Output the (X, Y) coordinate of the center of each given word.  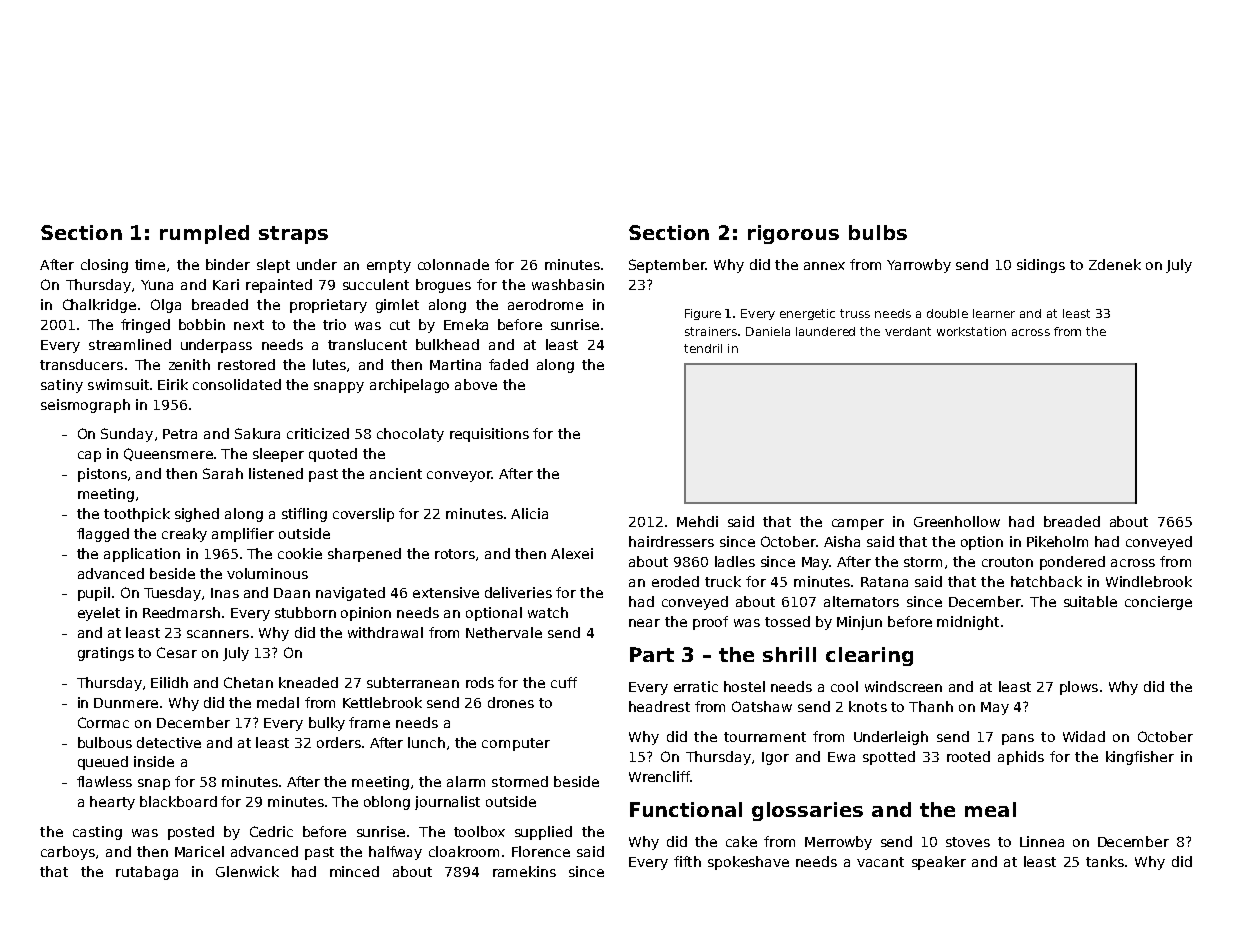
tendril (703, 348)
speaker (939, 863)
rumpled (204, 234)
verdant (908, 331)
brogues (443, 286)
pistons (102, 475)
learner (994, 313)
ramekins (524, 871)
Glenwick (247, 871)
